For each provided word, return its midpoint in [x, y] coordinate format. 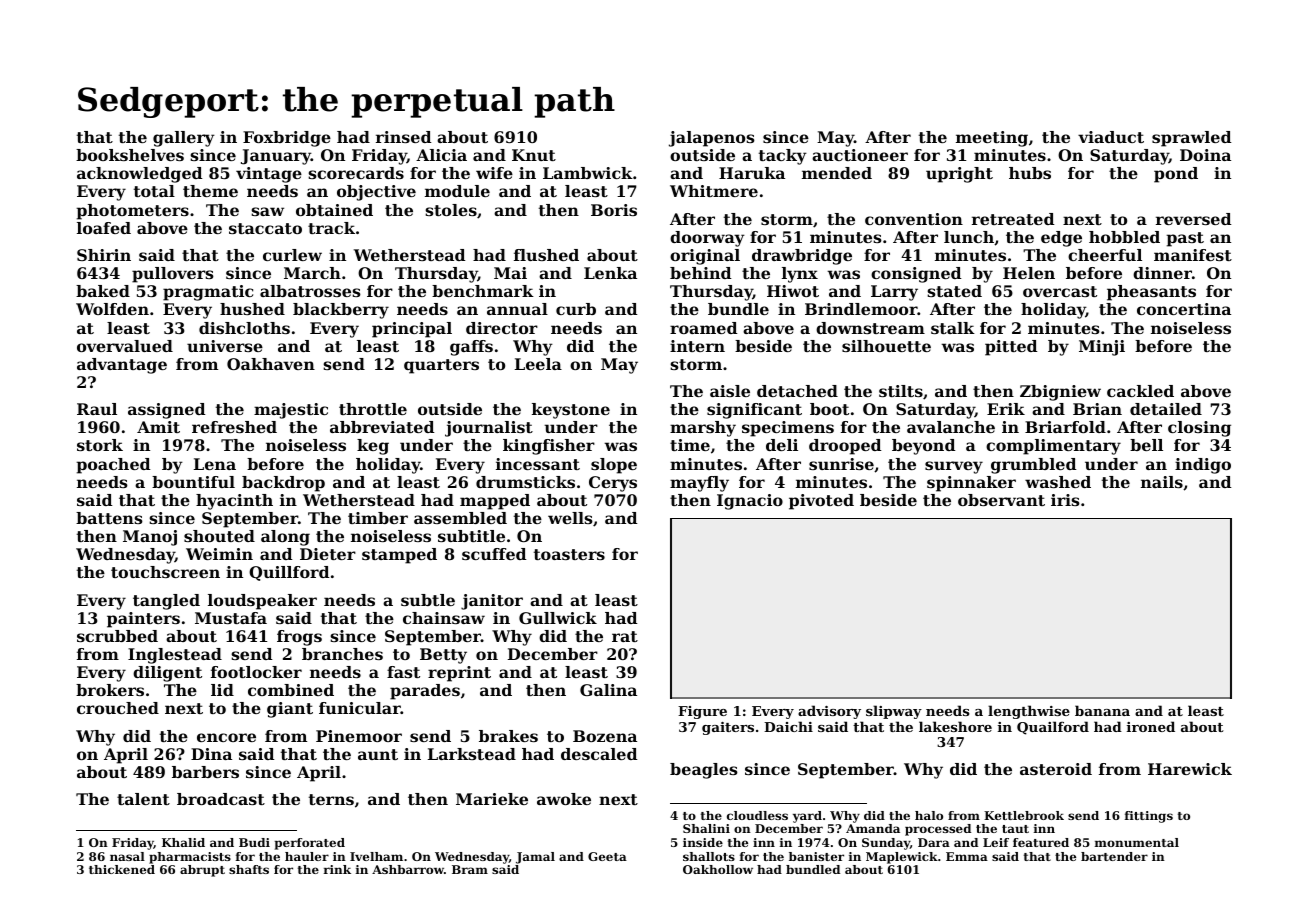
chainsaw [444, 618]
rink [337, 869]
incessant [538, 464]
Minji [1102, 348]
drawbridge [802, 257]
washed [1058, 482]
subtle [428, 600]
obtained [334, 210]
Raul [97, 409]
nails [1162, 482]
